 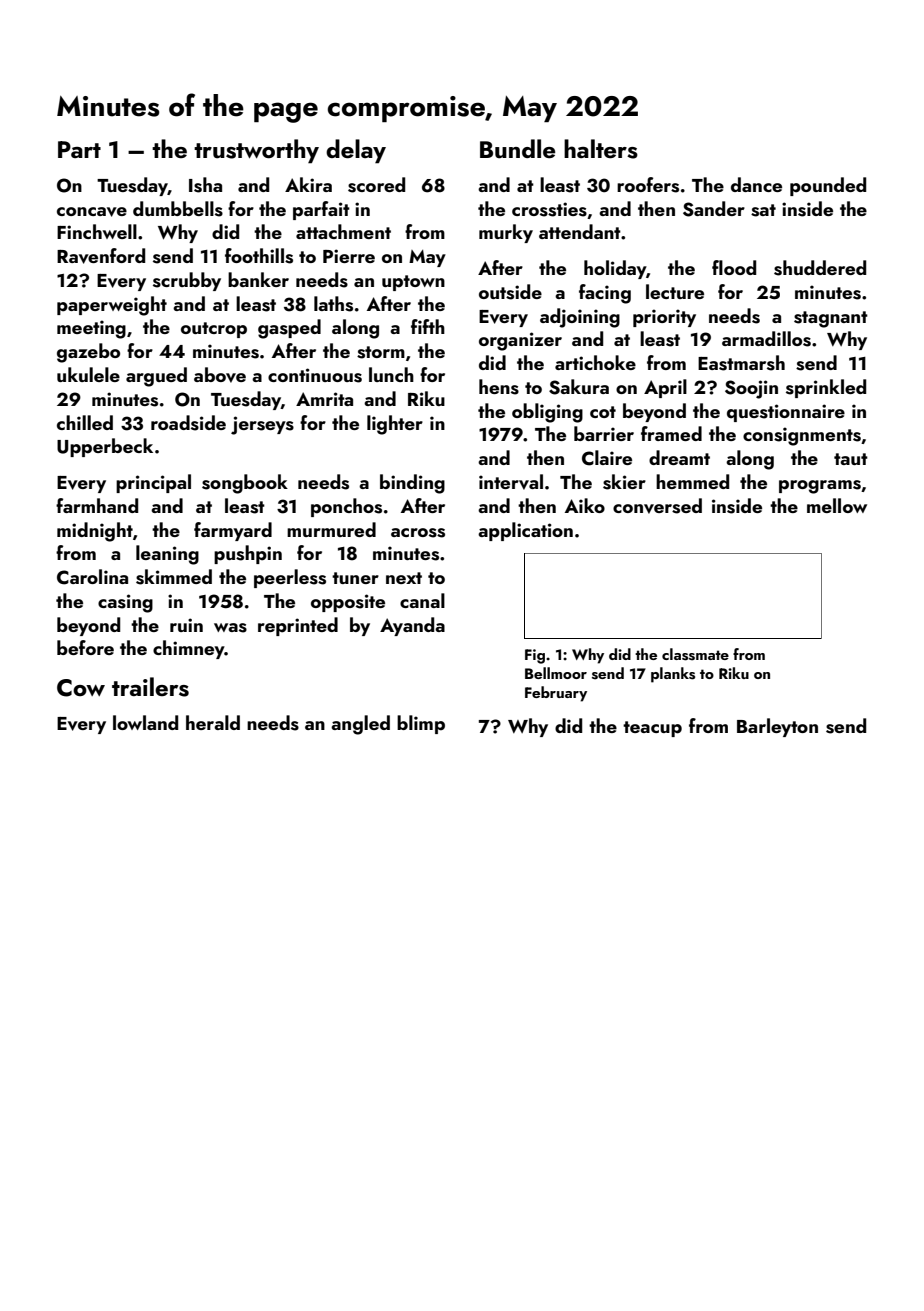 What do you see at coordinates (356, 151) in the document?
I see `delay` at bounding box center [356, 151].
